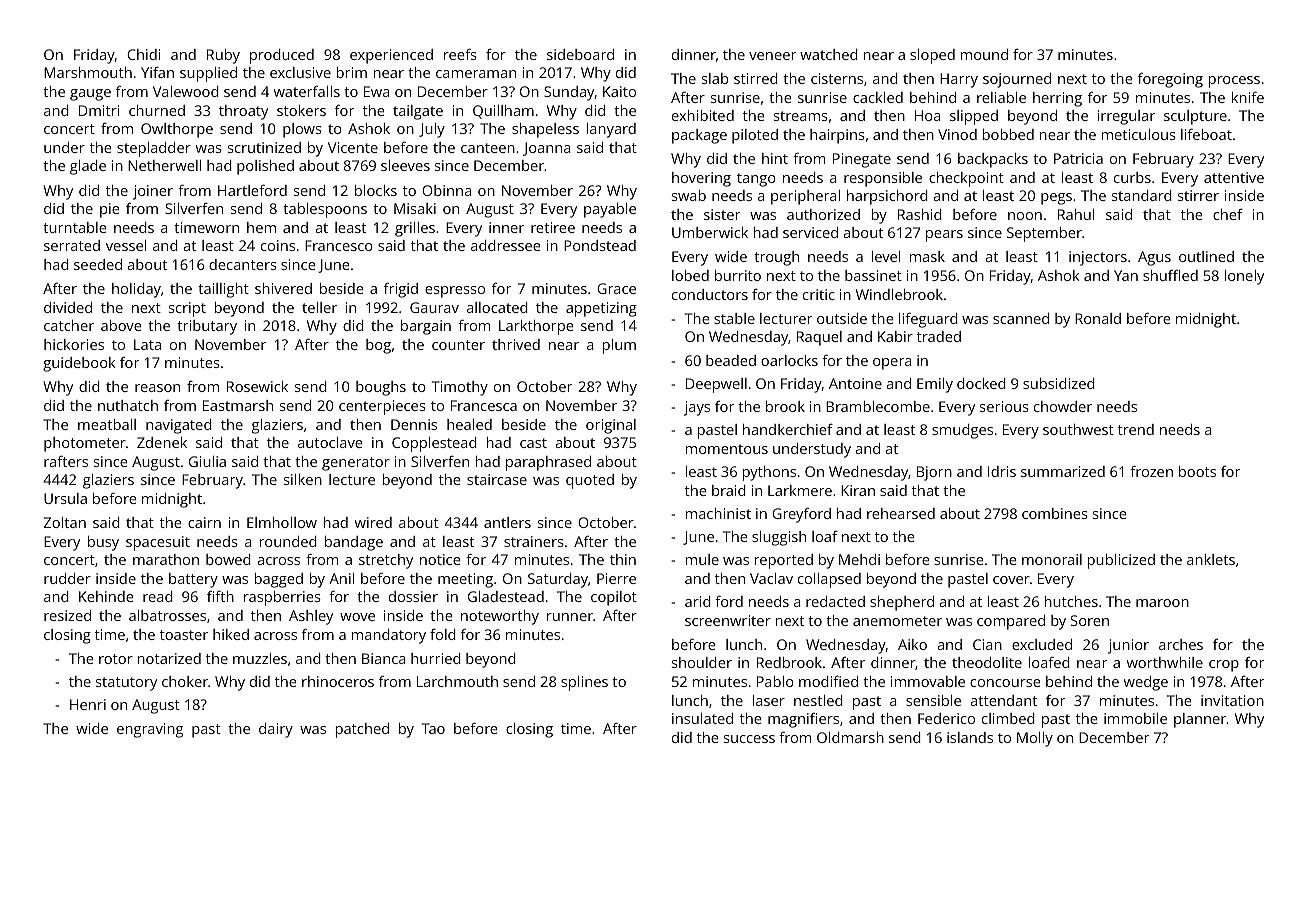 This document has height=924, width=1308. What do you see at coordinates (920, 214) in the document?
I see `Rashid` at bounding box center [920, 214].
